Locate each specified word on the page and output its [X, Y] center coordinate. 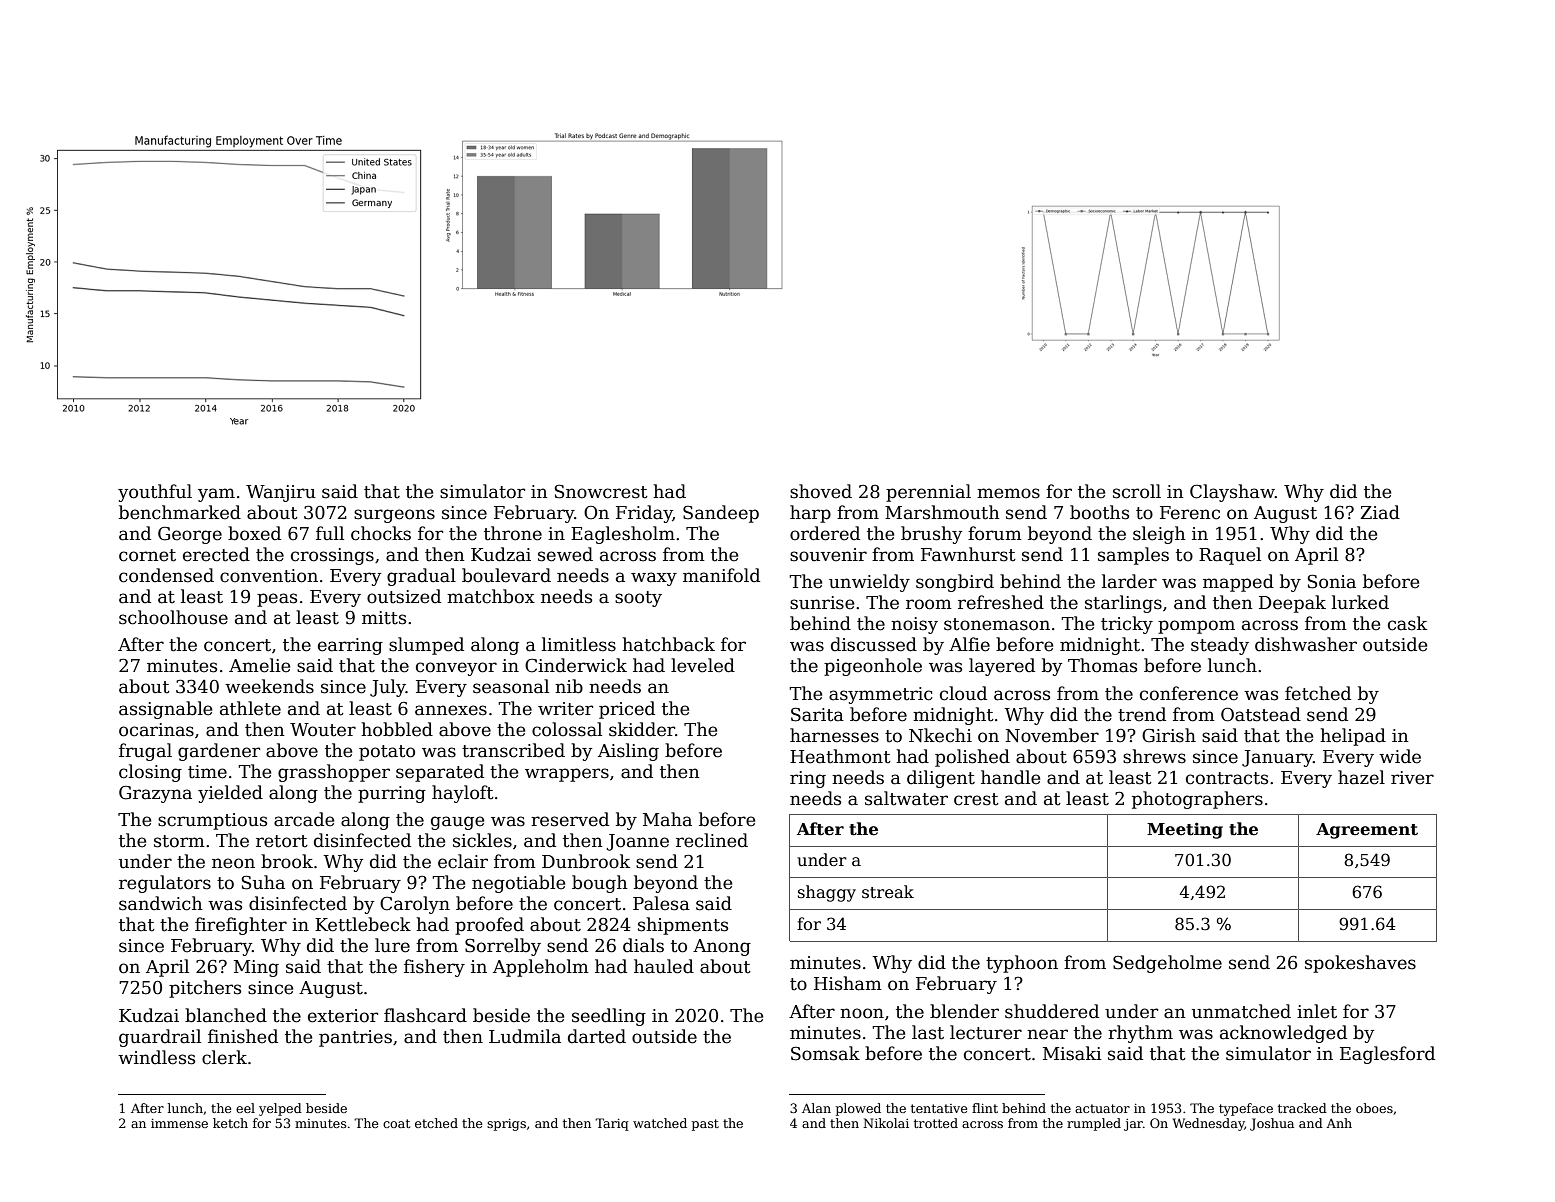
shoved [821, 491]
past [705, 1125]
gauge [457, 823]
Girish [1169, 735]
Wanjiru [281, 493]
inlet [1317, 1011]
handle [1010, 777]
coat [396, 1123]
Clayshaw [1232, 493]
